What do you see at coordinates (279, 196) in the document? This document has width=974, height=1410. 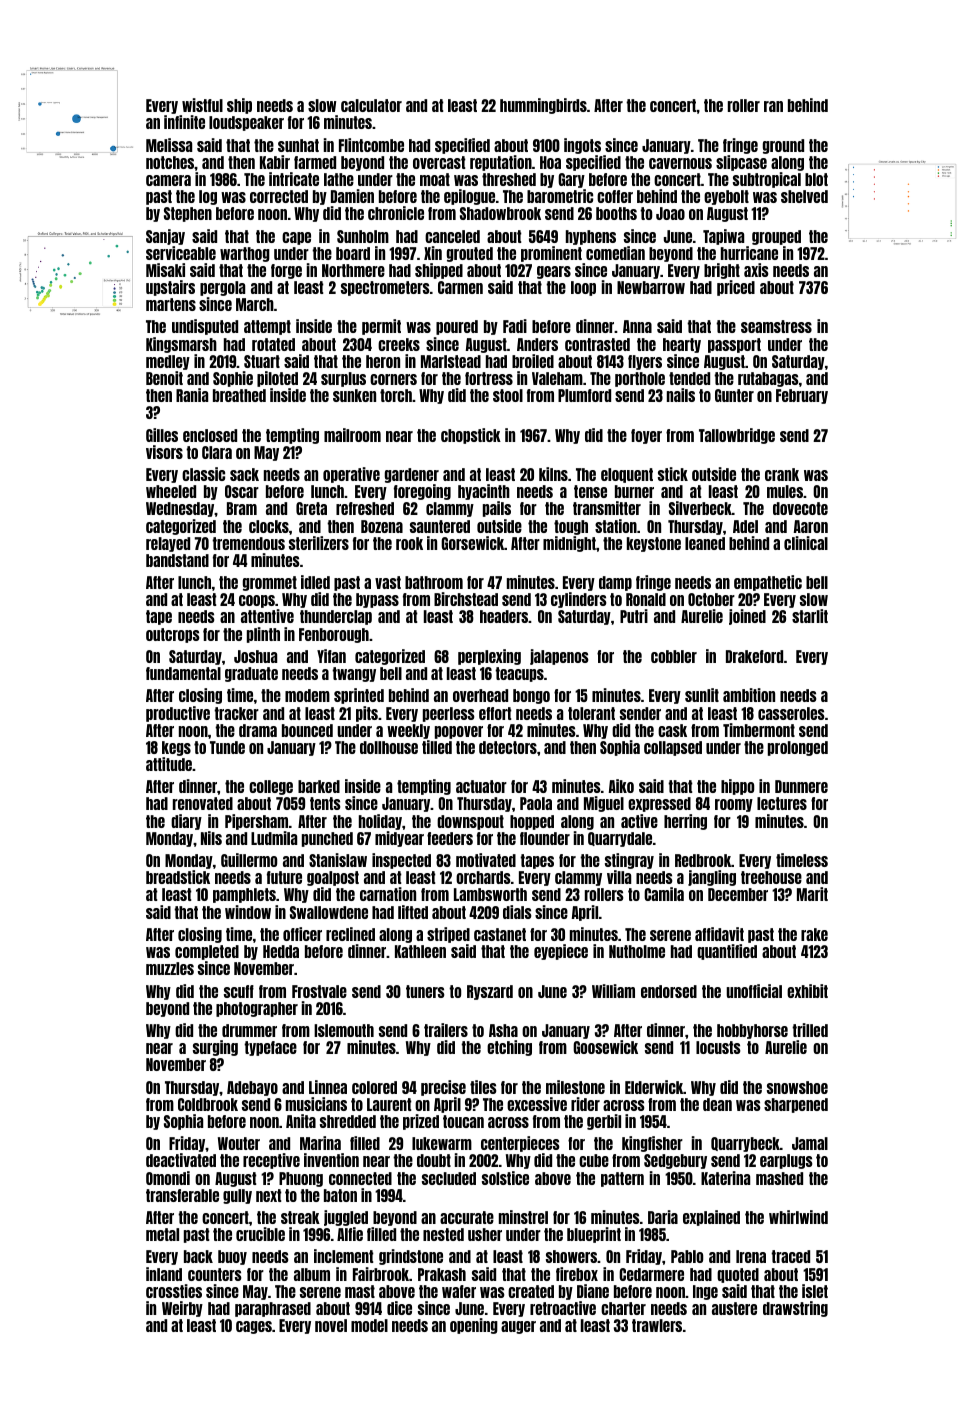 I see `corrected` at bounding box center [279, 196].
